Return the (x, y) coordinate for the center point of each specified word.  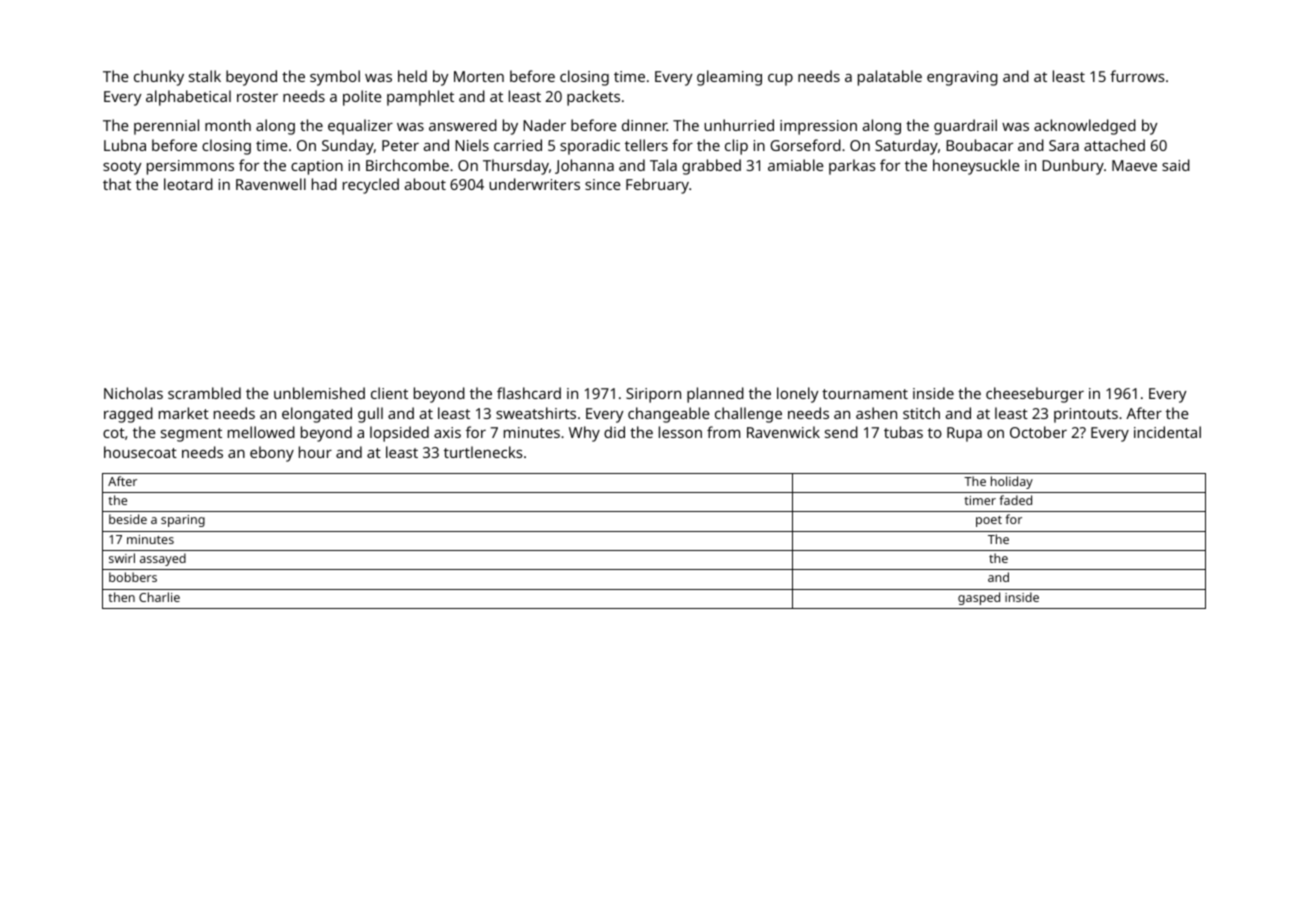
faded (1015, 500)
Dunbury (1073, 167)
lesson (680, 432)
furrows (1137, 76)
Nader (544, 125)
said (1176, 165)
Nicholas (133, 393)
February (657, 186)
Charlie (159, 597)
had (324, 184)
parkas (852, 167)
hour (315, 452)
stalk (205, 76)
